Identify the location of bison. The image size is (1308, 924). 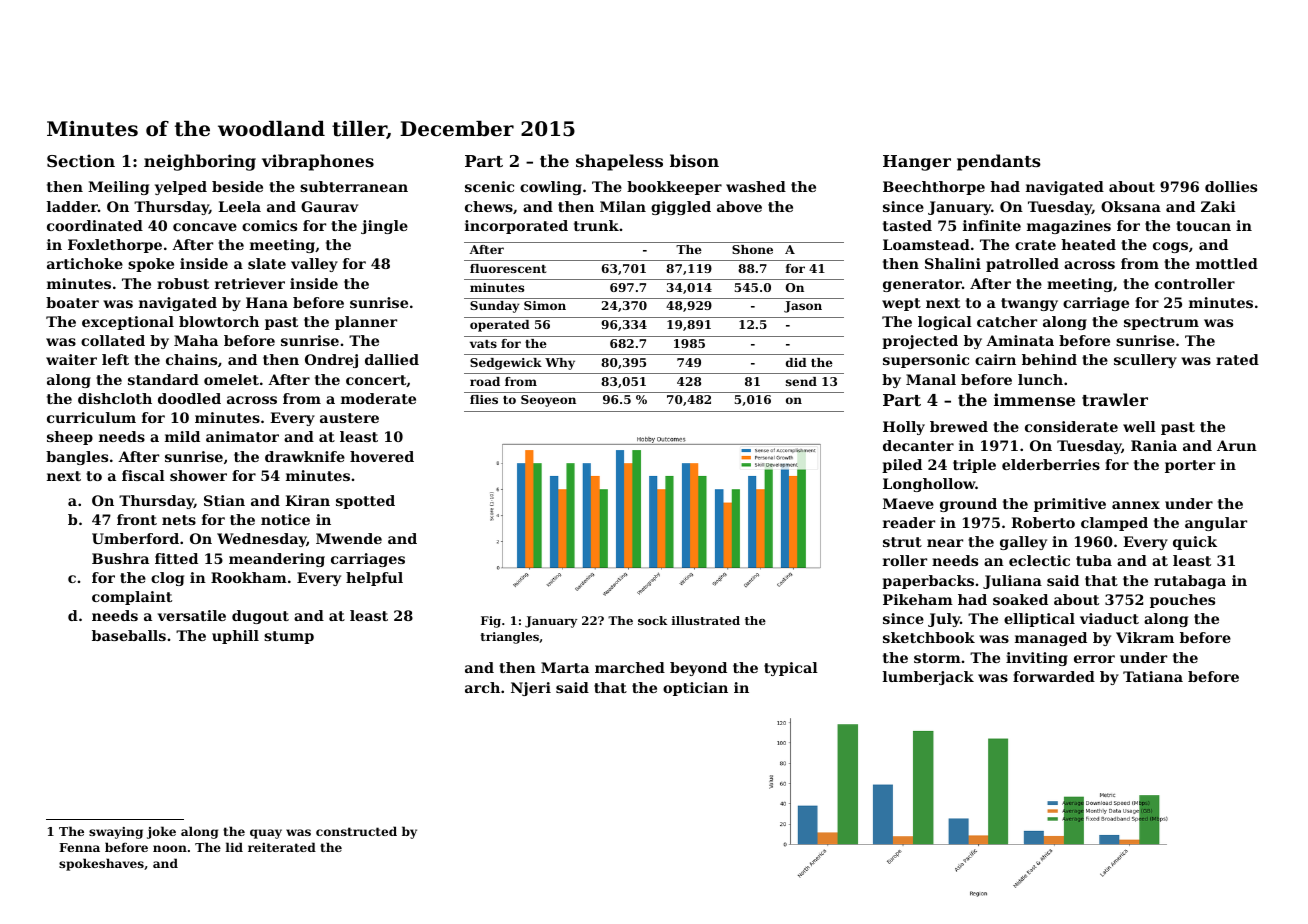
(694, 160).
